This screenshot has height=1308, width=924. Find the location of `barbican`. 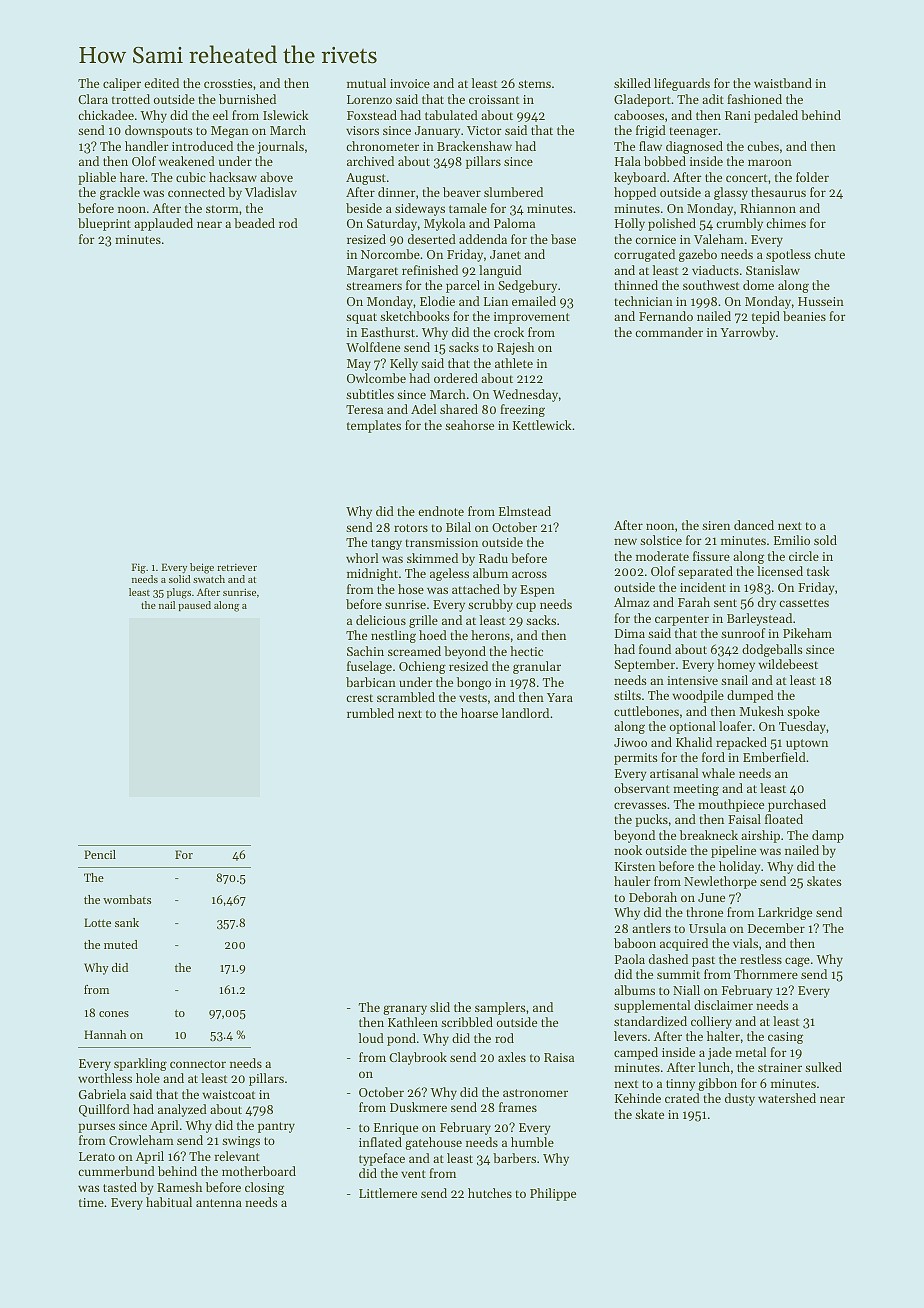

barbican is located at coordinates (371, 682).
